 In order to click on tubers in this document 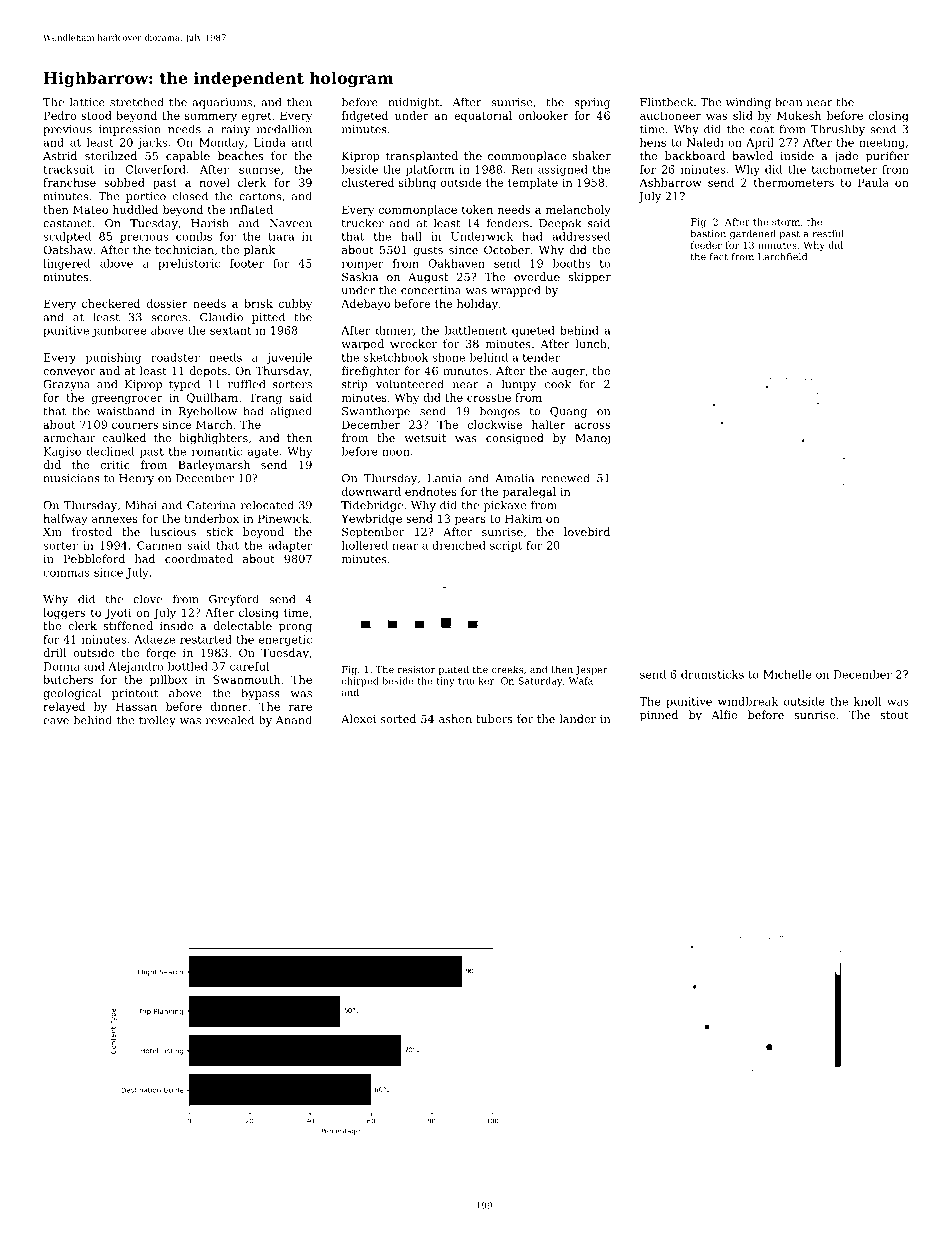, I will do `click(494, 718)`.
